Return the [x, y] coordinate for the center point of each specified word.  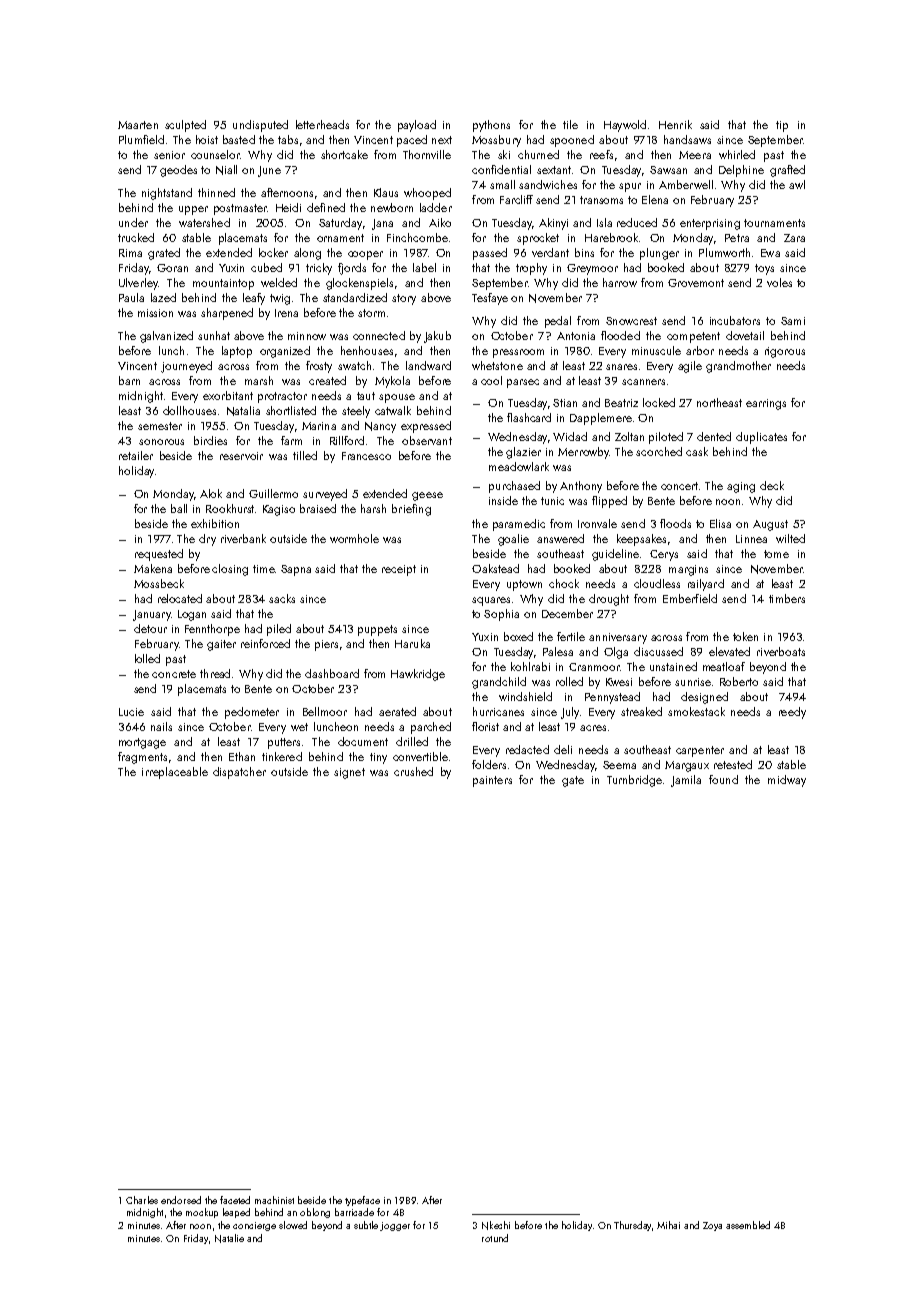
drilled [412, 741]
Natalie [229, 1238]
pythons [491, 126]
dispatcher [239, 773]
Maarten [138, 125]
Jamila [686, 781]
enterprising [710, 224]
